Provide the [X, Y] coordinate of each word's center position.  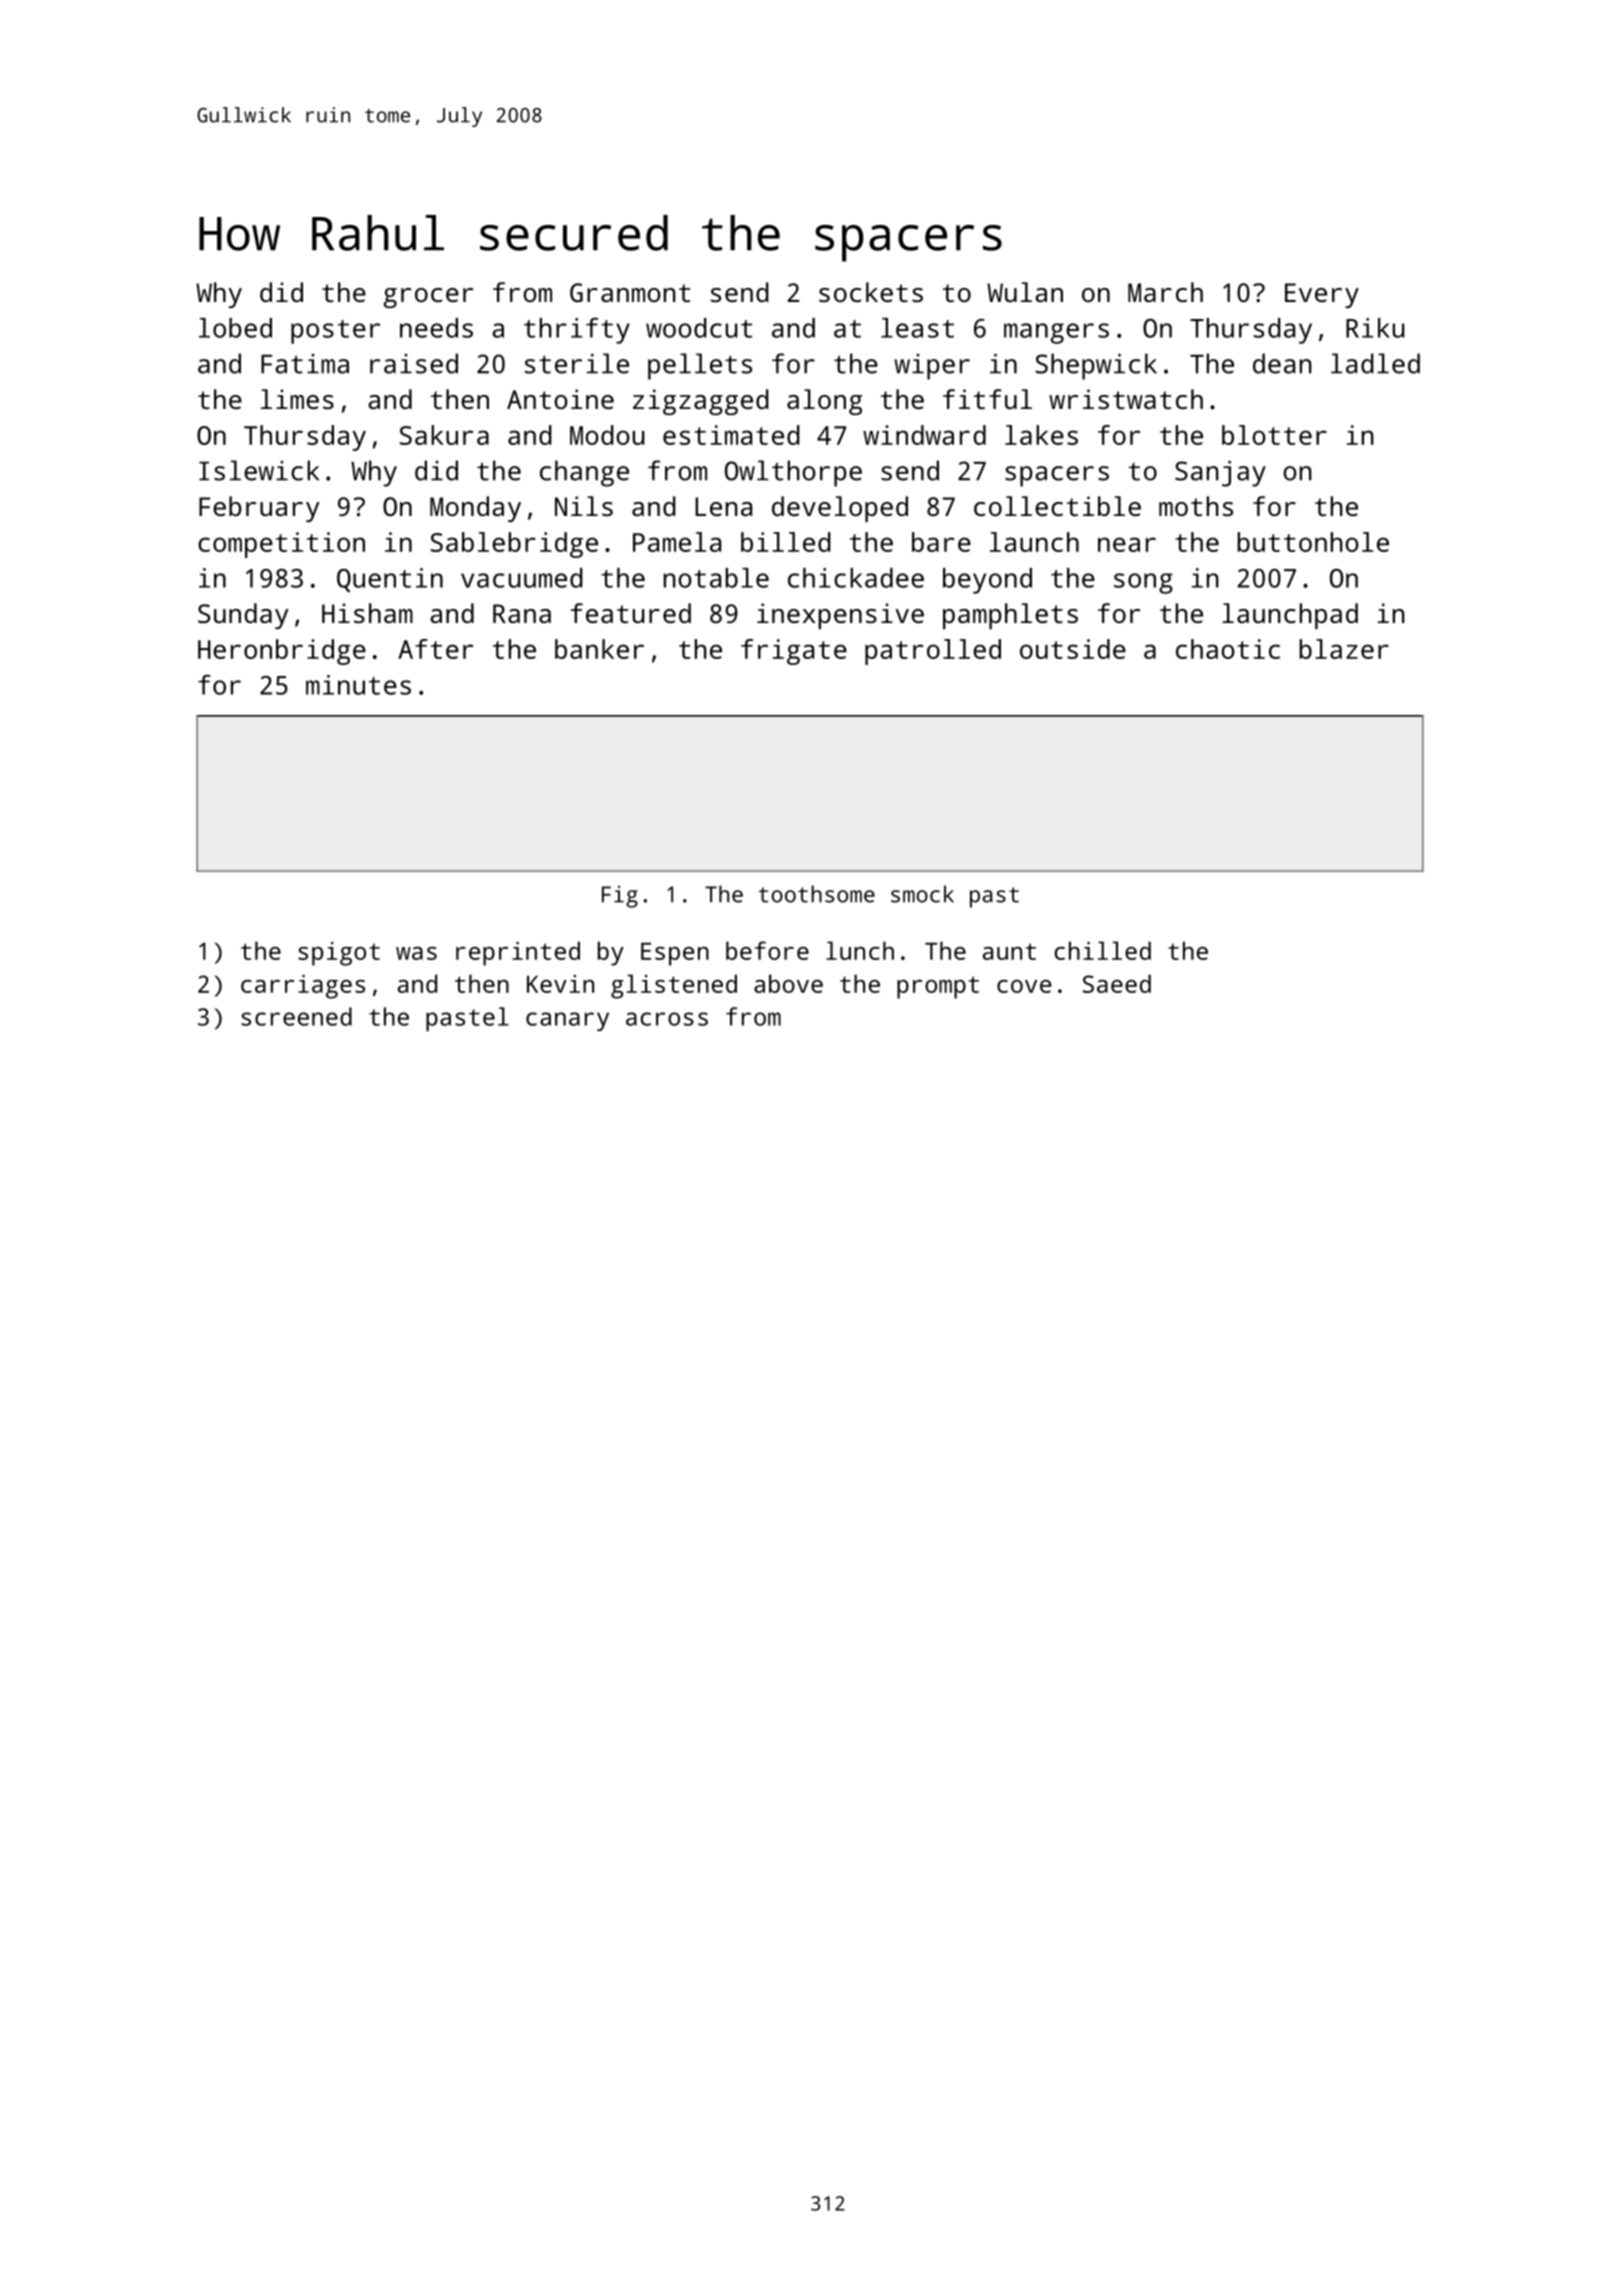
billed [786, 542]
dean [1282, 363]
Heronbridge [282, 652]
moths [1196, 506]
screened [296, 1016]
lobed [235, 328]
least [917, 328]
